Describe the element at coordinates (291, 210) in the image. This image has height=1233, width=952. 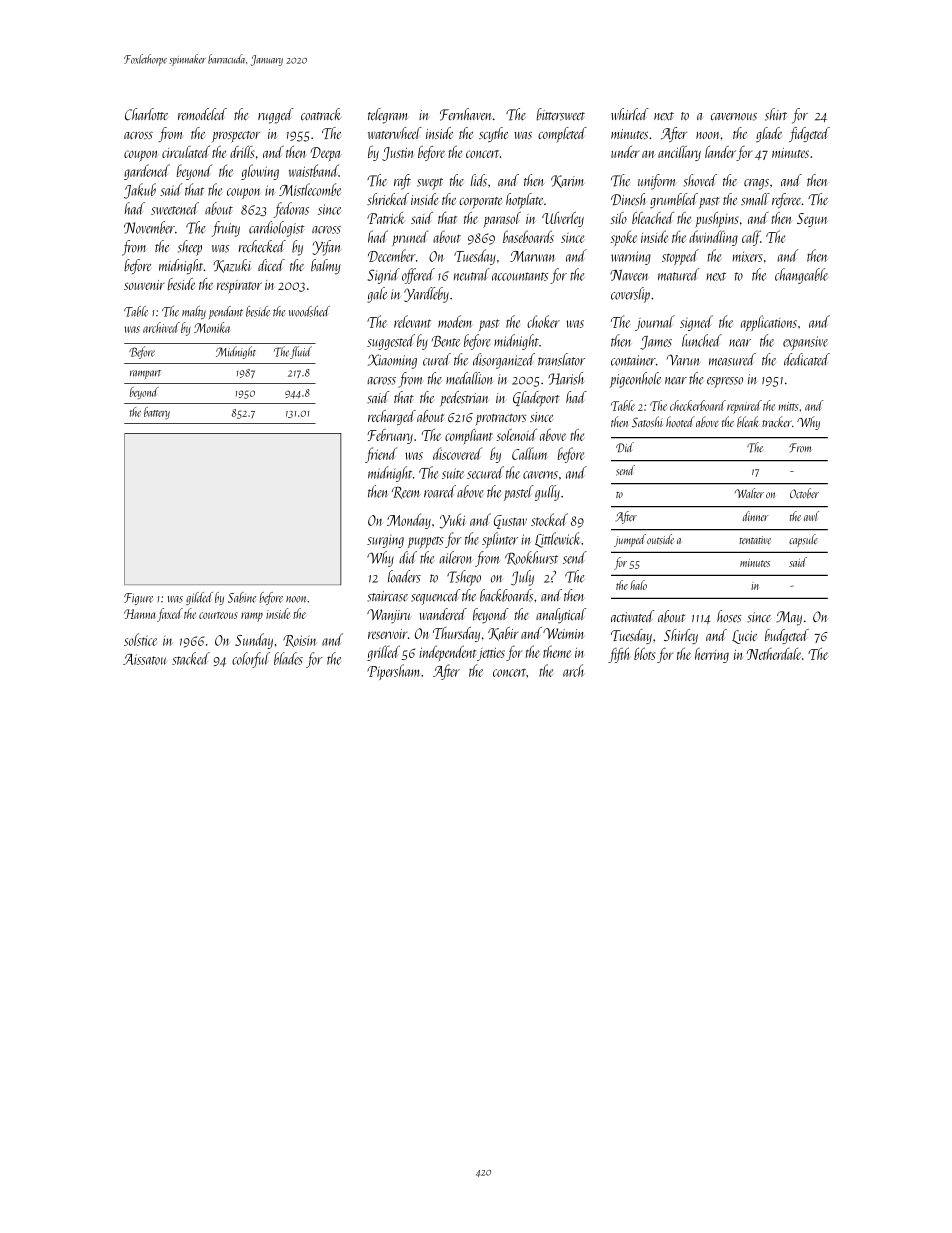
I see `fedoras` at that location.
